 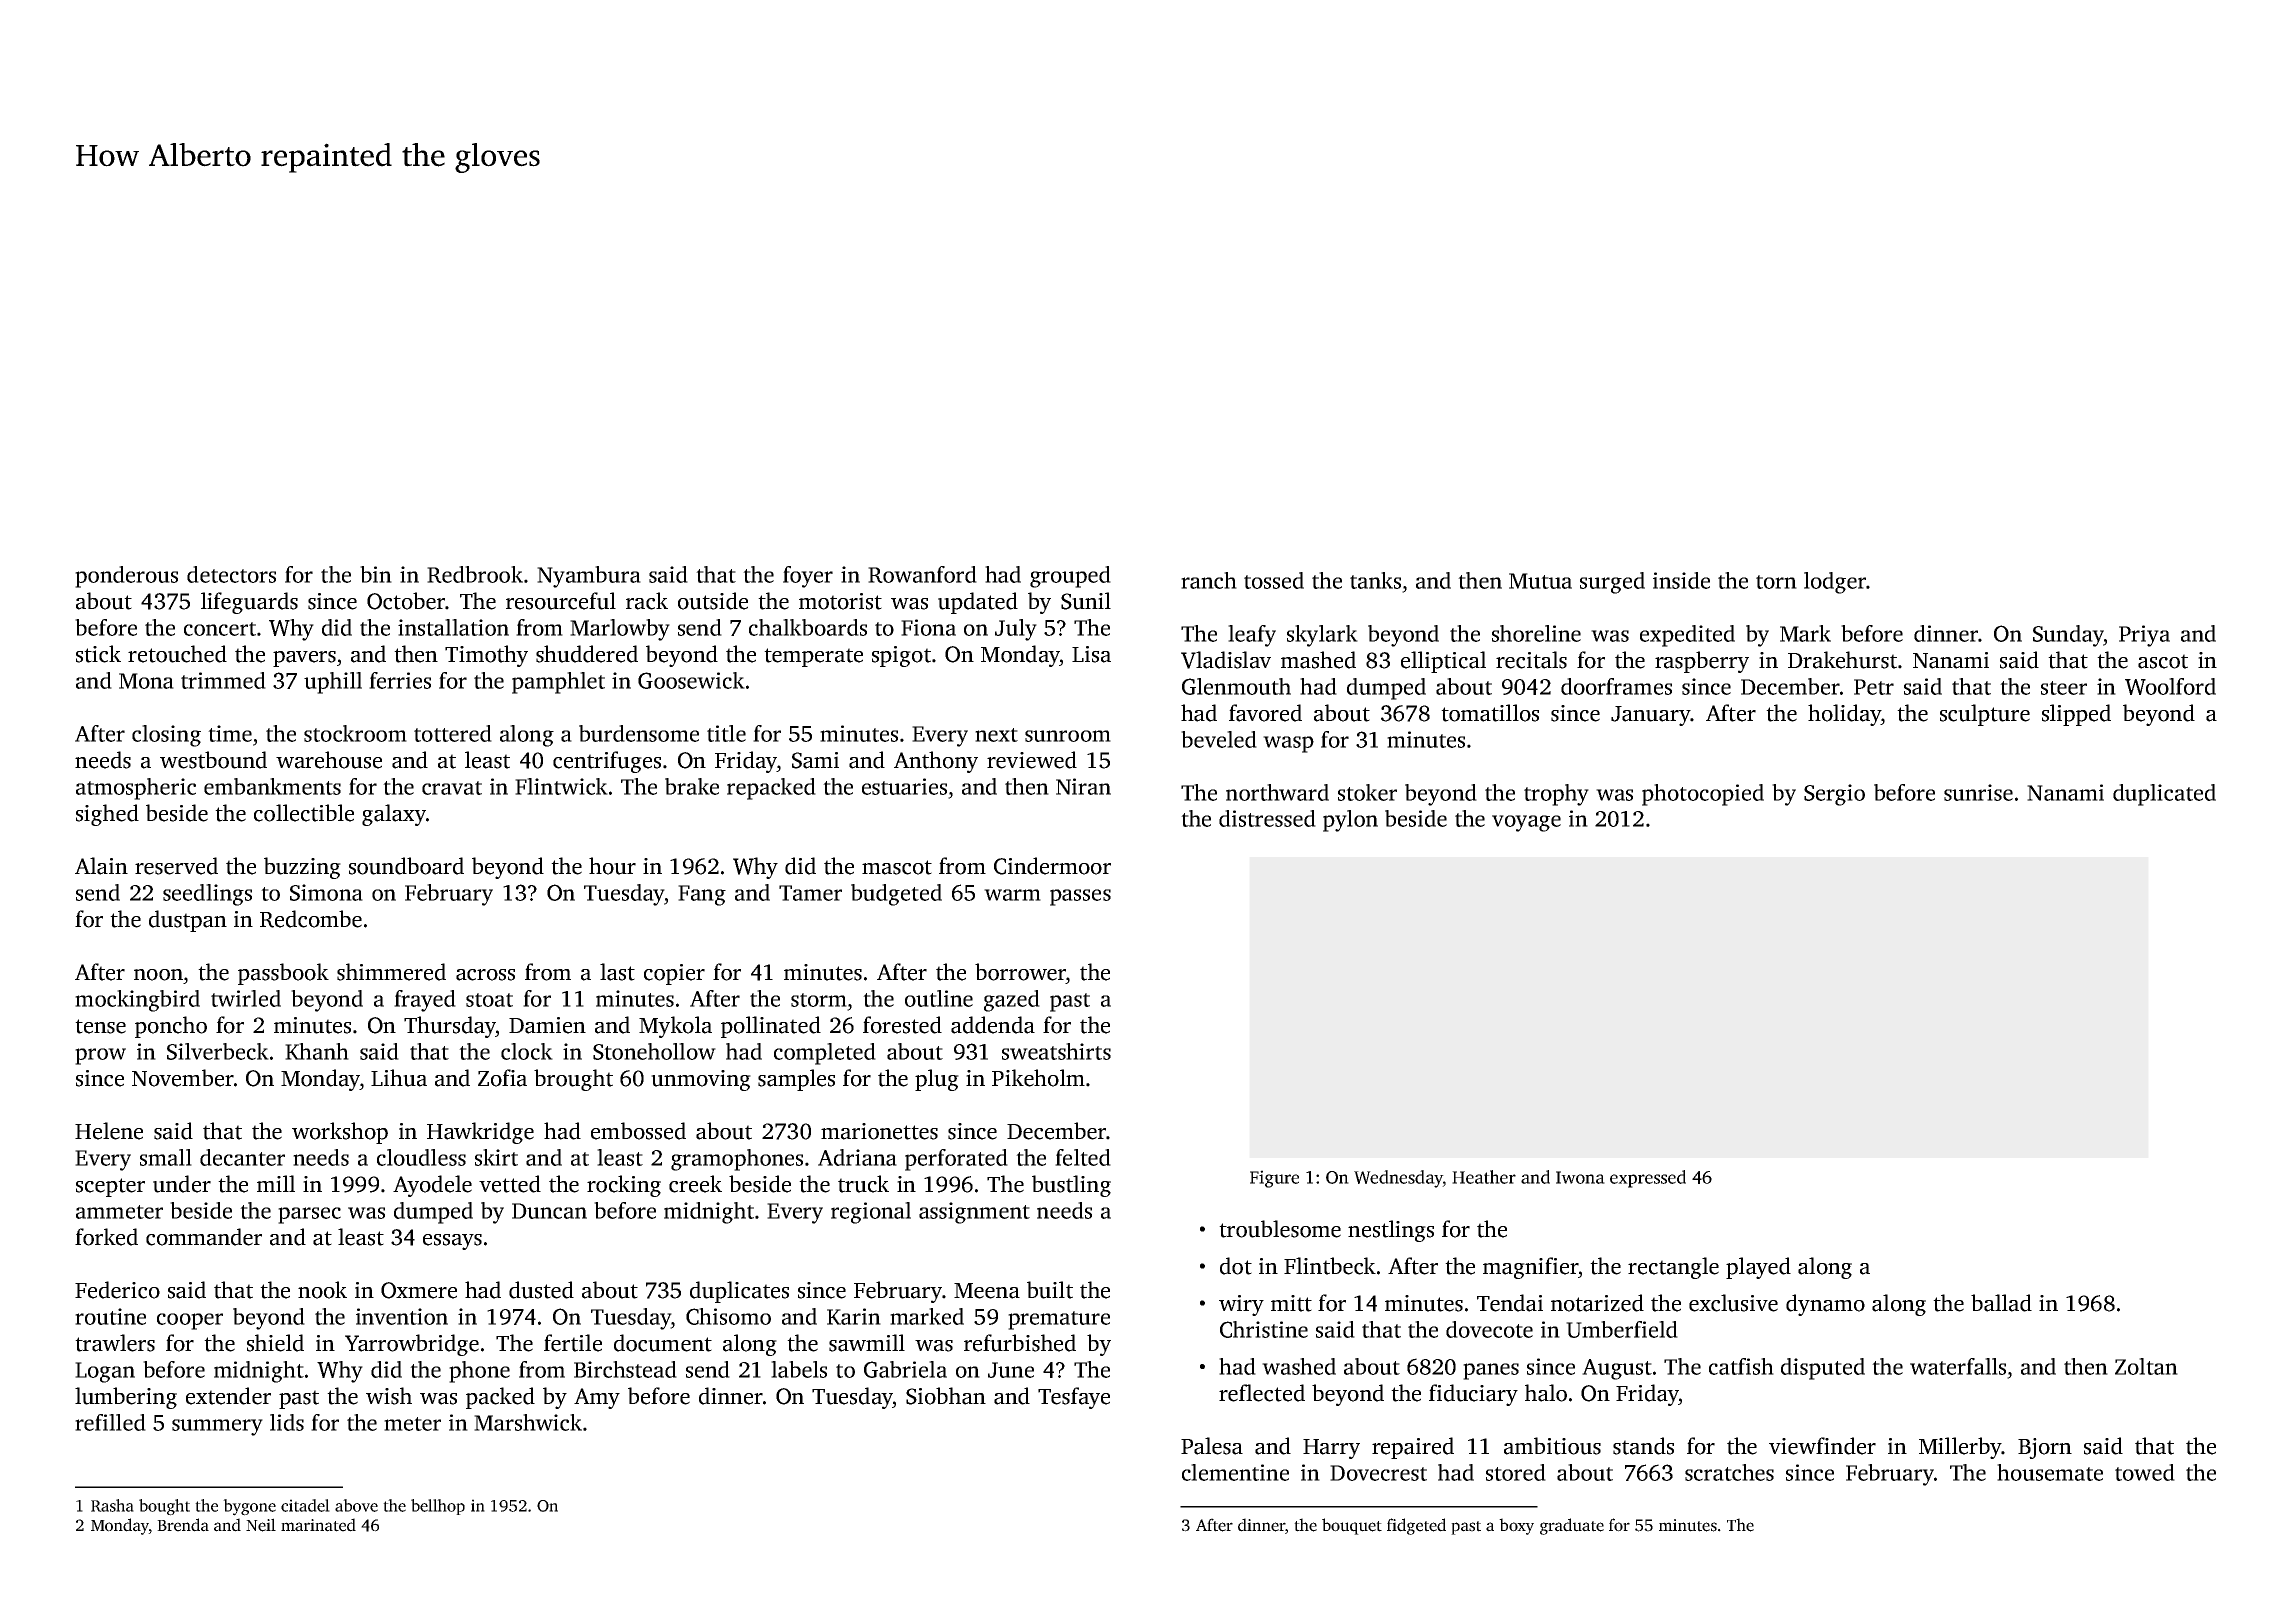 I want to click on seedlings, so click(x=207, y=895).
